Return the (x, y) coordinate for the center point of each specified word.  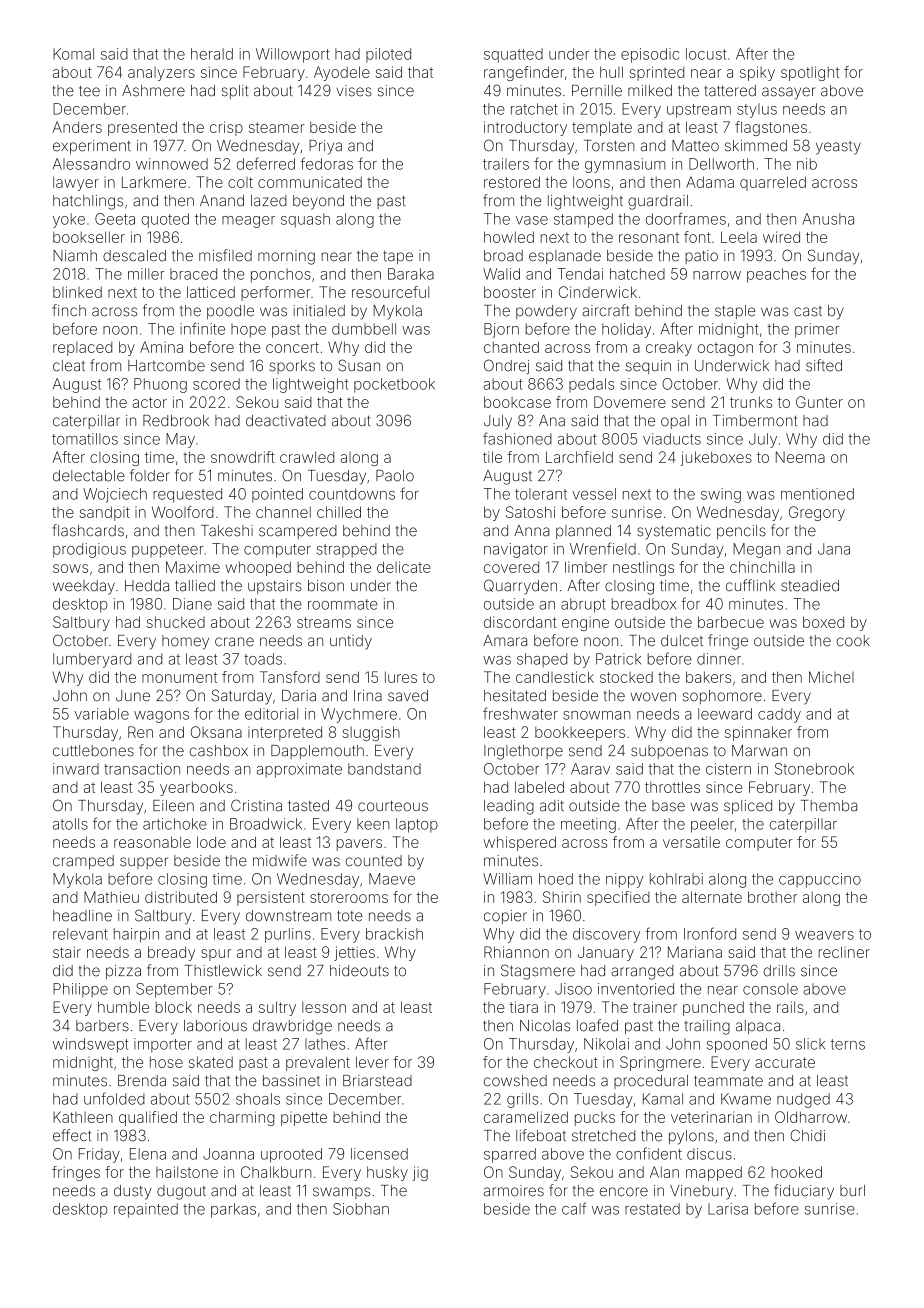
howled (509, 237)
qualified (148, 1118)
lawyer (76, 183)
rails (790, 1007)
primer (817, 330)
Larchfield (579, 457)
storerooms (349, 897)
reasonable (152, 842)
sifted (824, 365)
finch (69, 310)
